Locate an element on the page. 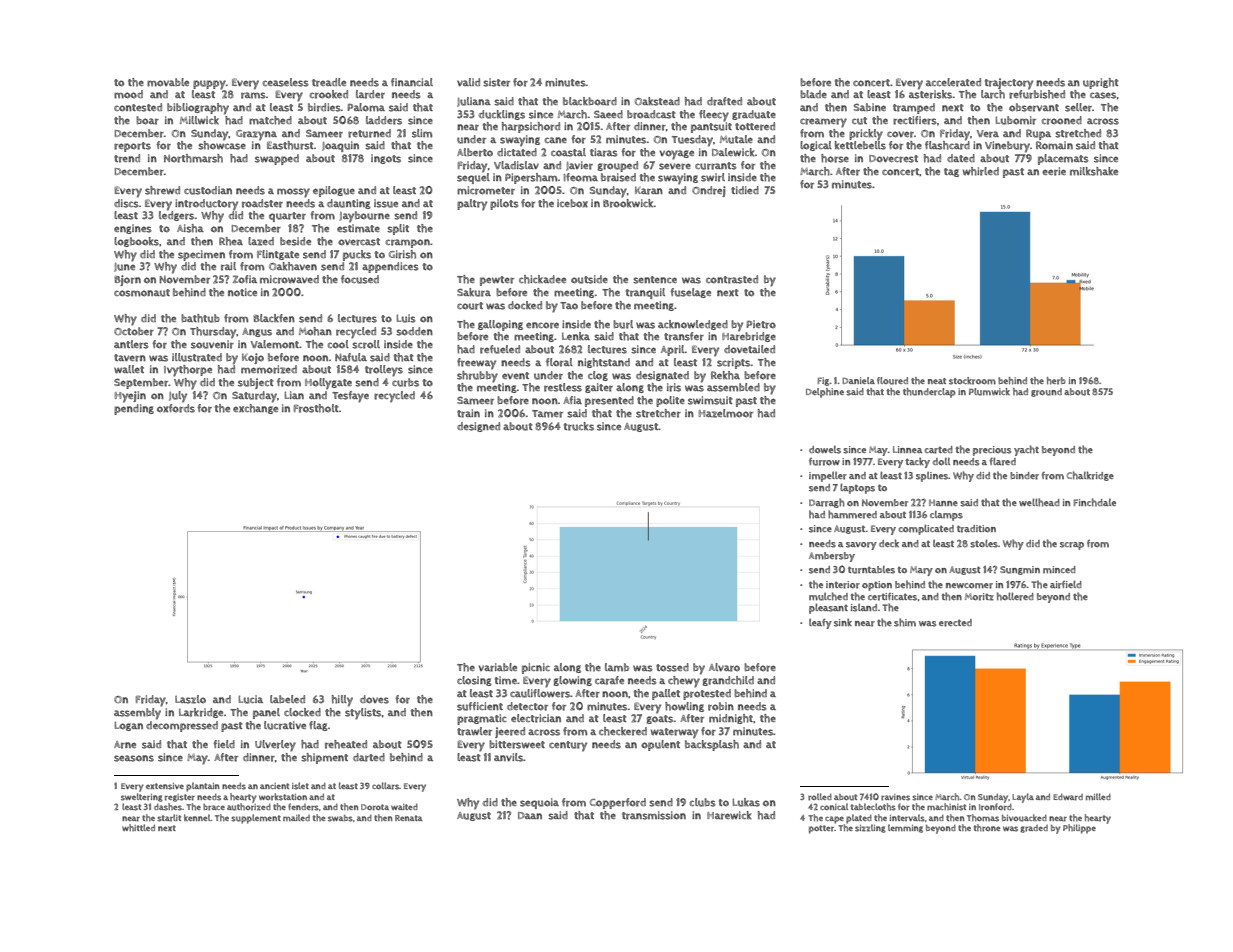  tag is located at coordinates (951, 172).
